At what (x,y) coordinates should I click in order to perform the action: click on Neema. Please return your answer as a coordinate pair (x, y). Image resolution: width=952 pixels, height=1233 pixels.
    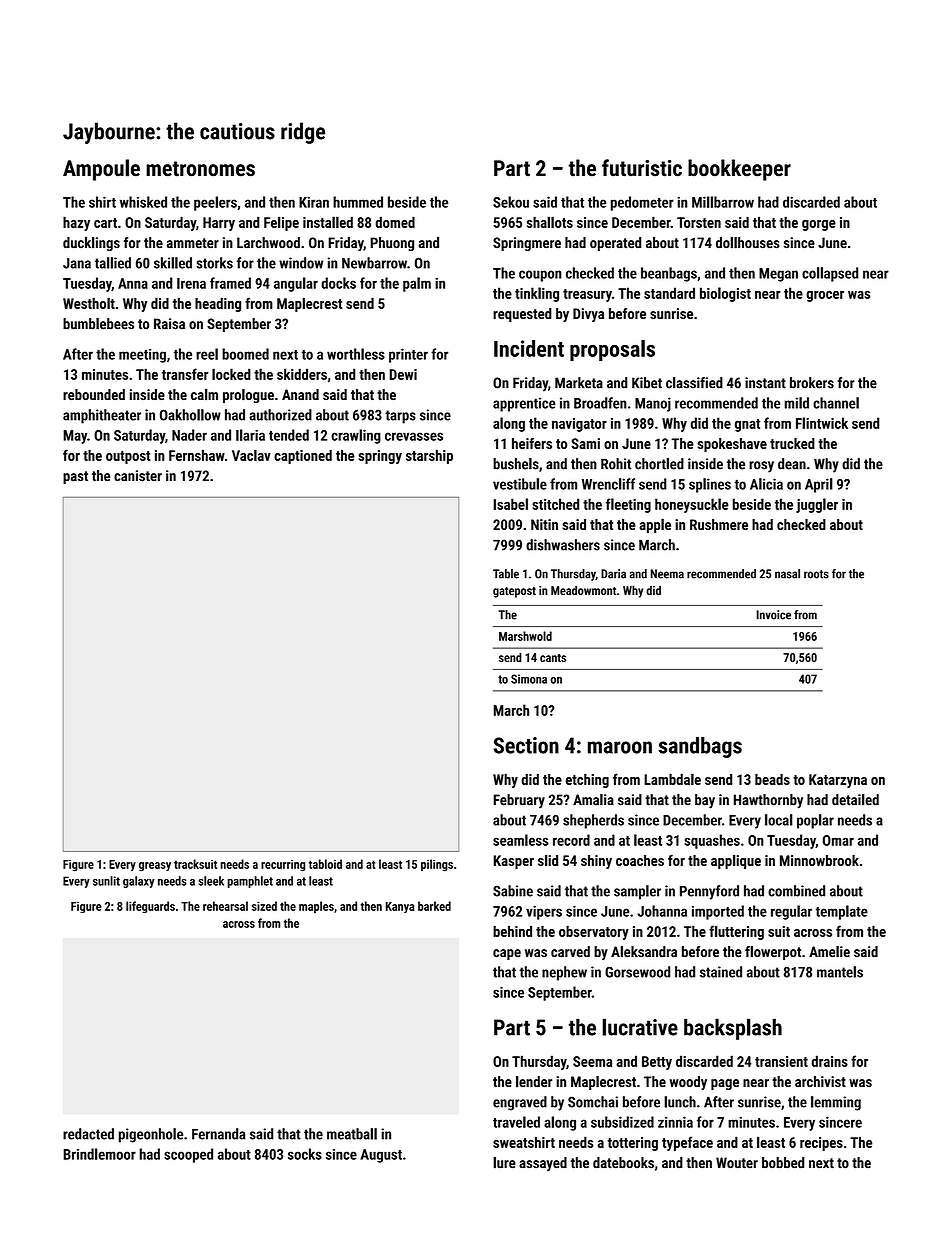
    Looking at the image, I should click on (667, 574).
